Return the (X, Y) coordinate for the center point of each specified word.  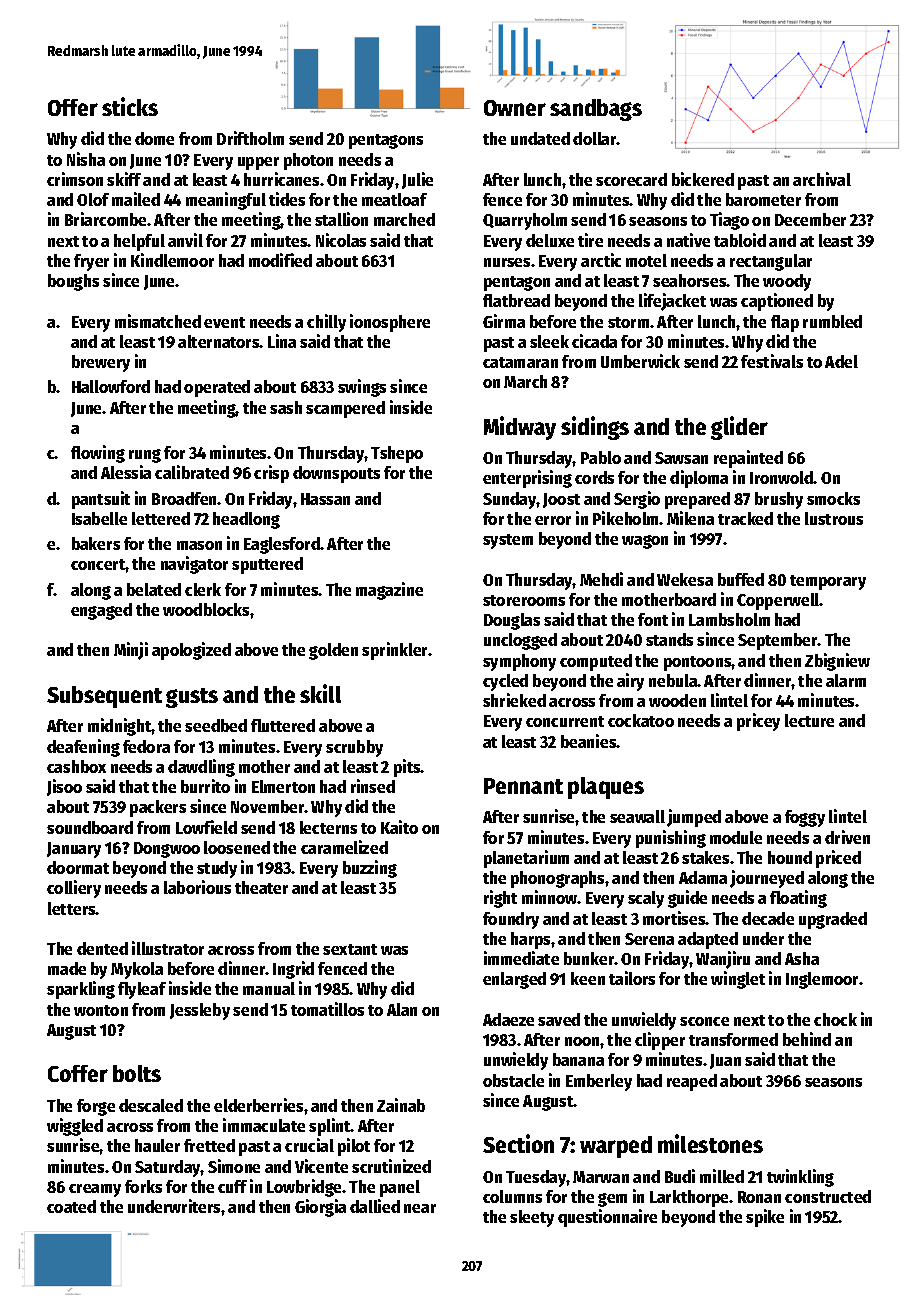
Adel (841, 361)
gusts (192, 698)
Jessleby (200, 1011)
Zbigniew (837, 662)
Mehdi (601, 579)
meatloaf (394, 199)
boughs (73, 282)
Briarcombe (105, 219)
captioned (777, 302)
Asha (802, 958)
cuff (232, 1186)
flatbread (516, 300)
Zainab (401, 1105)
